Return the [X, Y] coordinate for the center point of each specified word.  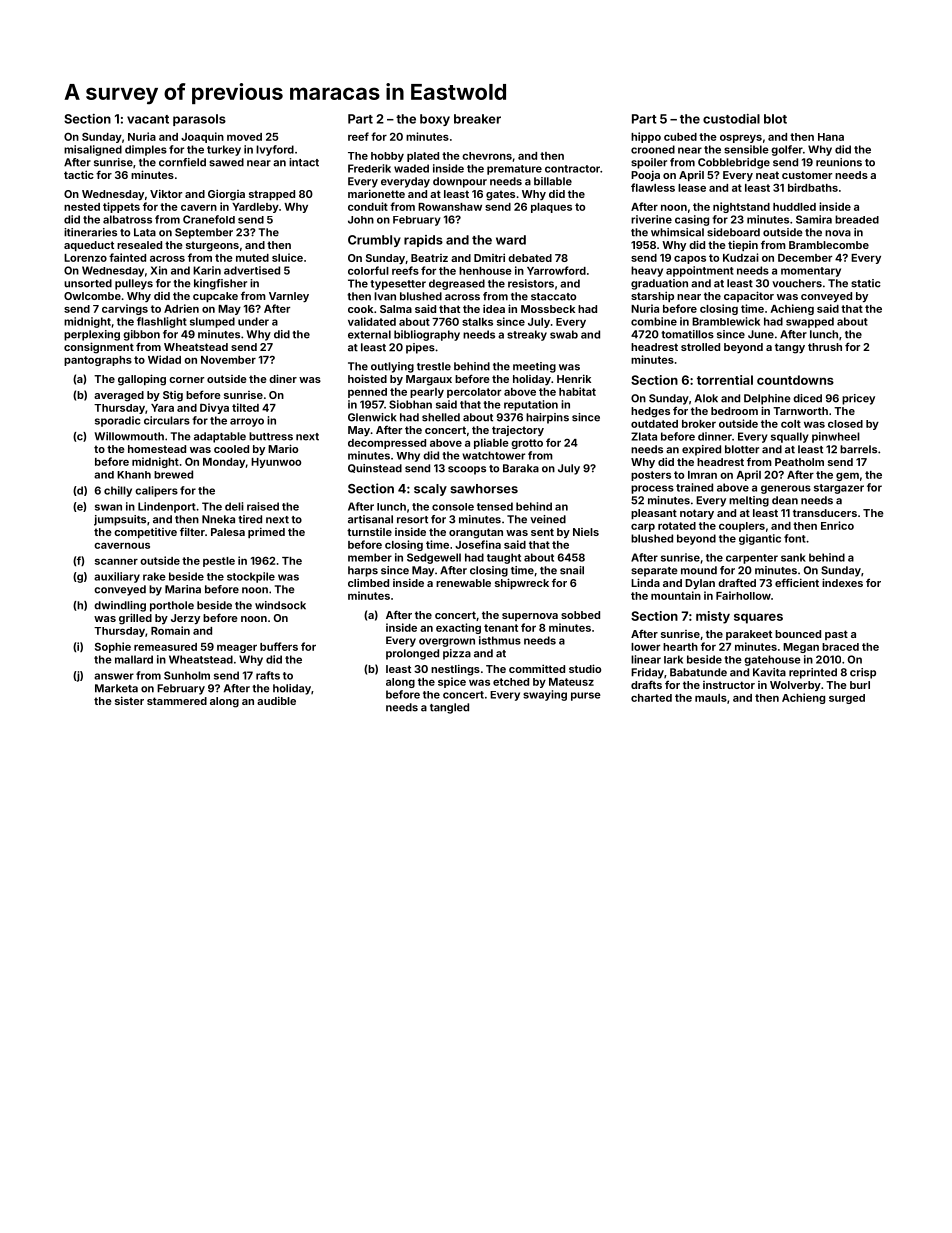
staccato [553, 297]
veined [548, 519]
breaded [857, 219]
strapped [272, 195]
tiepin [743, 245]
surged [847, 699]
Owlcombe [92, 296]
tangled [449, 708]
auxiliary [117, 577]
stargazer [839, 489]
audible [276, 700]
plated [423, 157]
